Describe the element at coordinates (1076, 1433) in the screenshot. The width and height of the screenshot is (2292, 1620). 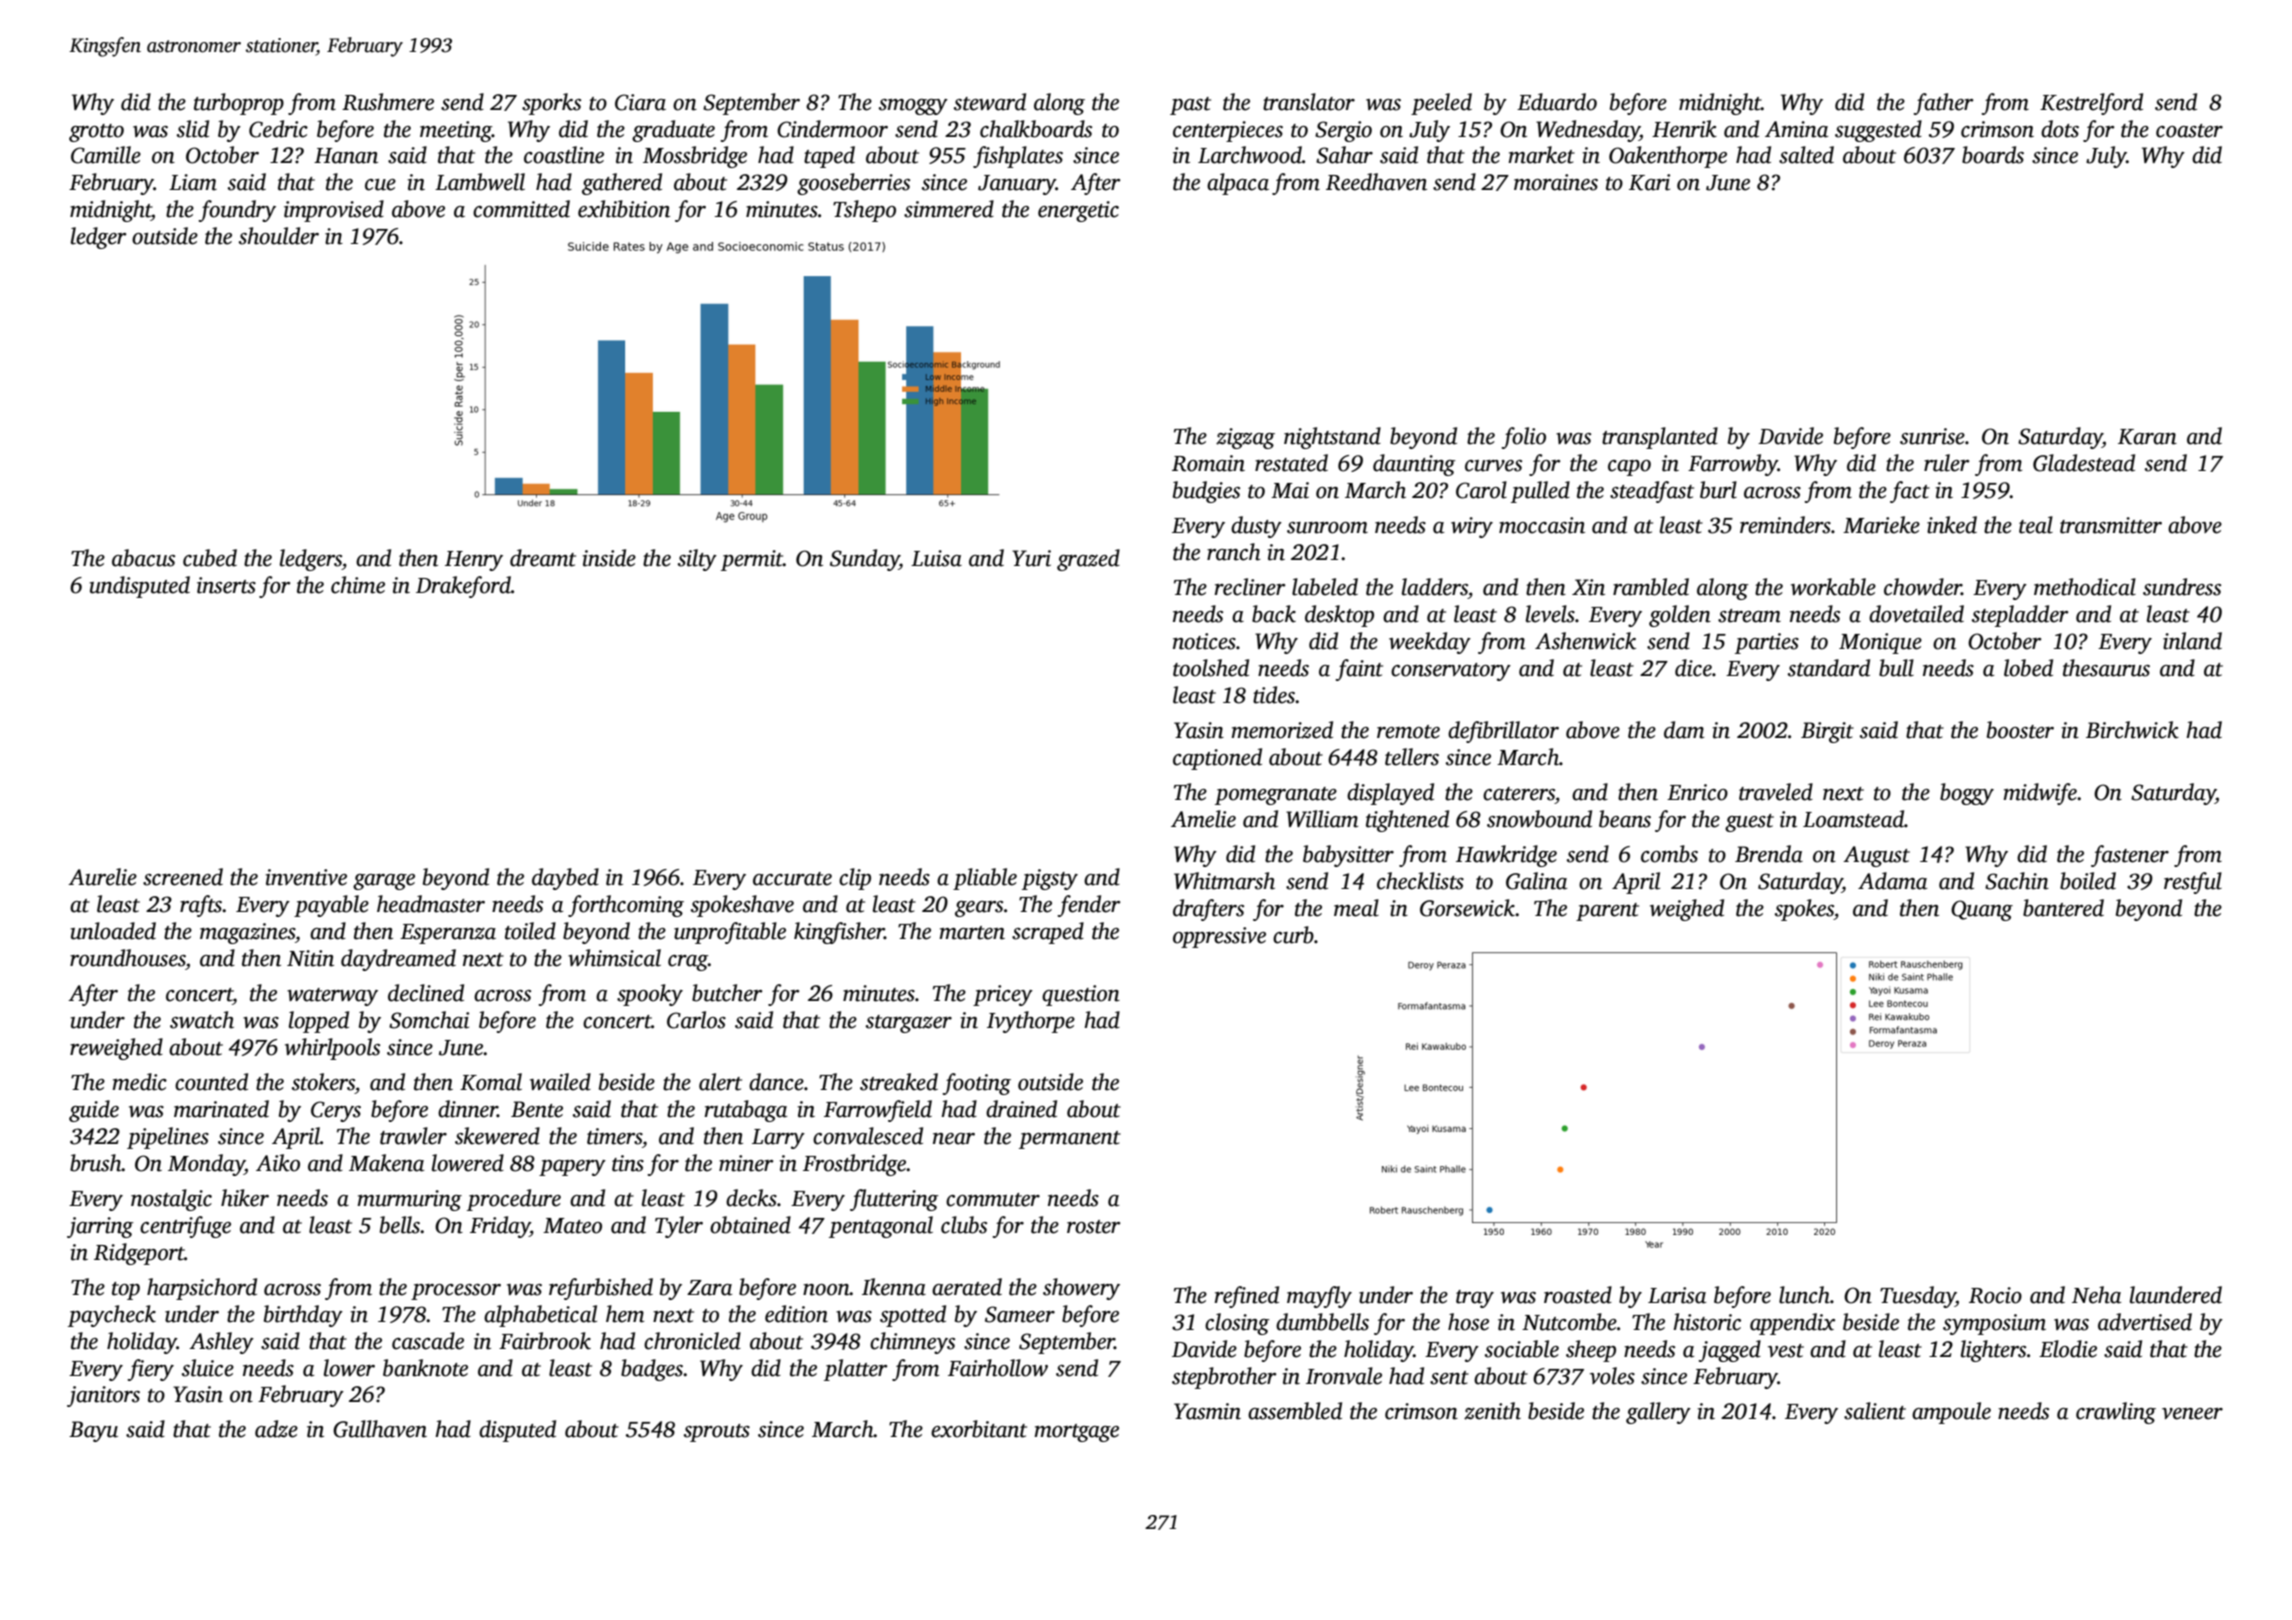
I see `mortgage` at that location.
